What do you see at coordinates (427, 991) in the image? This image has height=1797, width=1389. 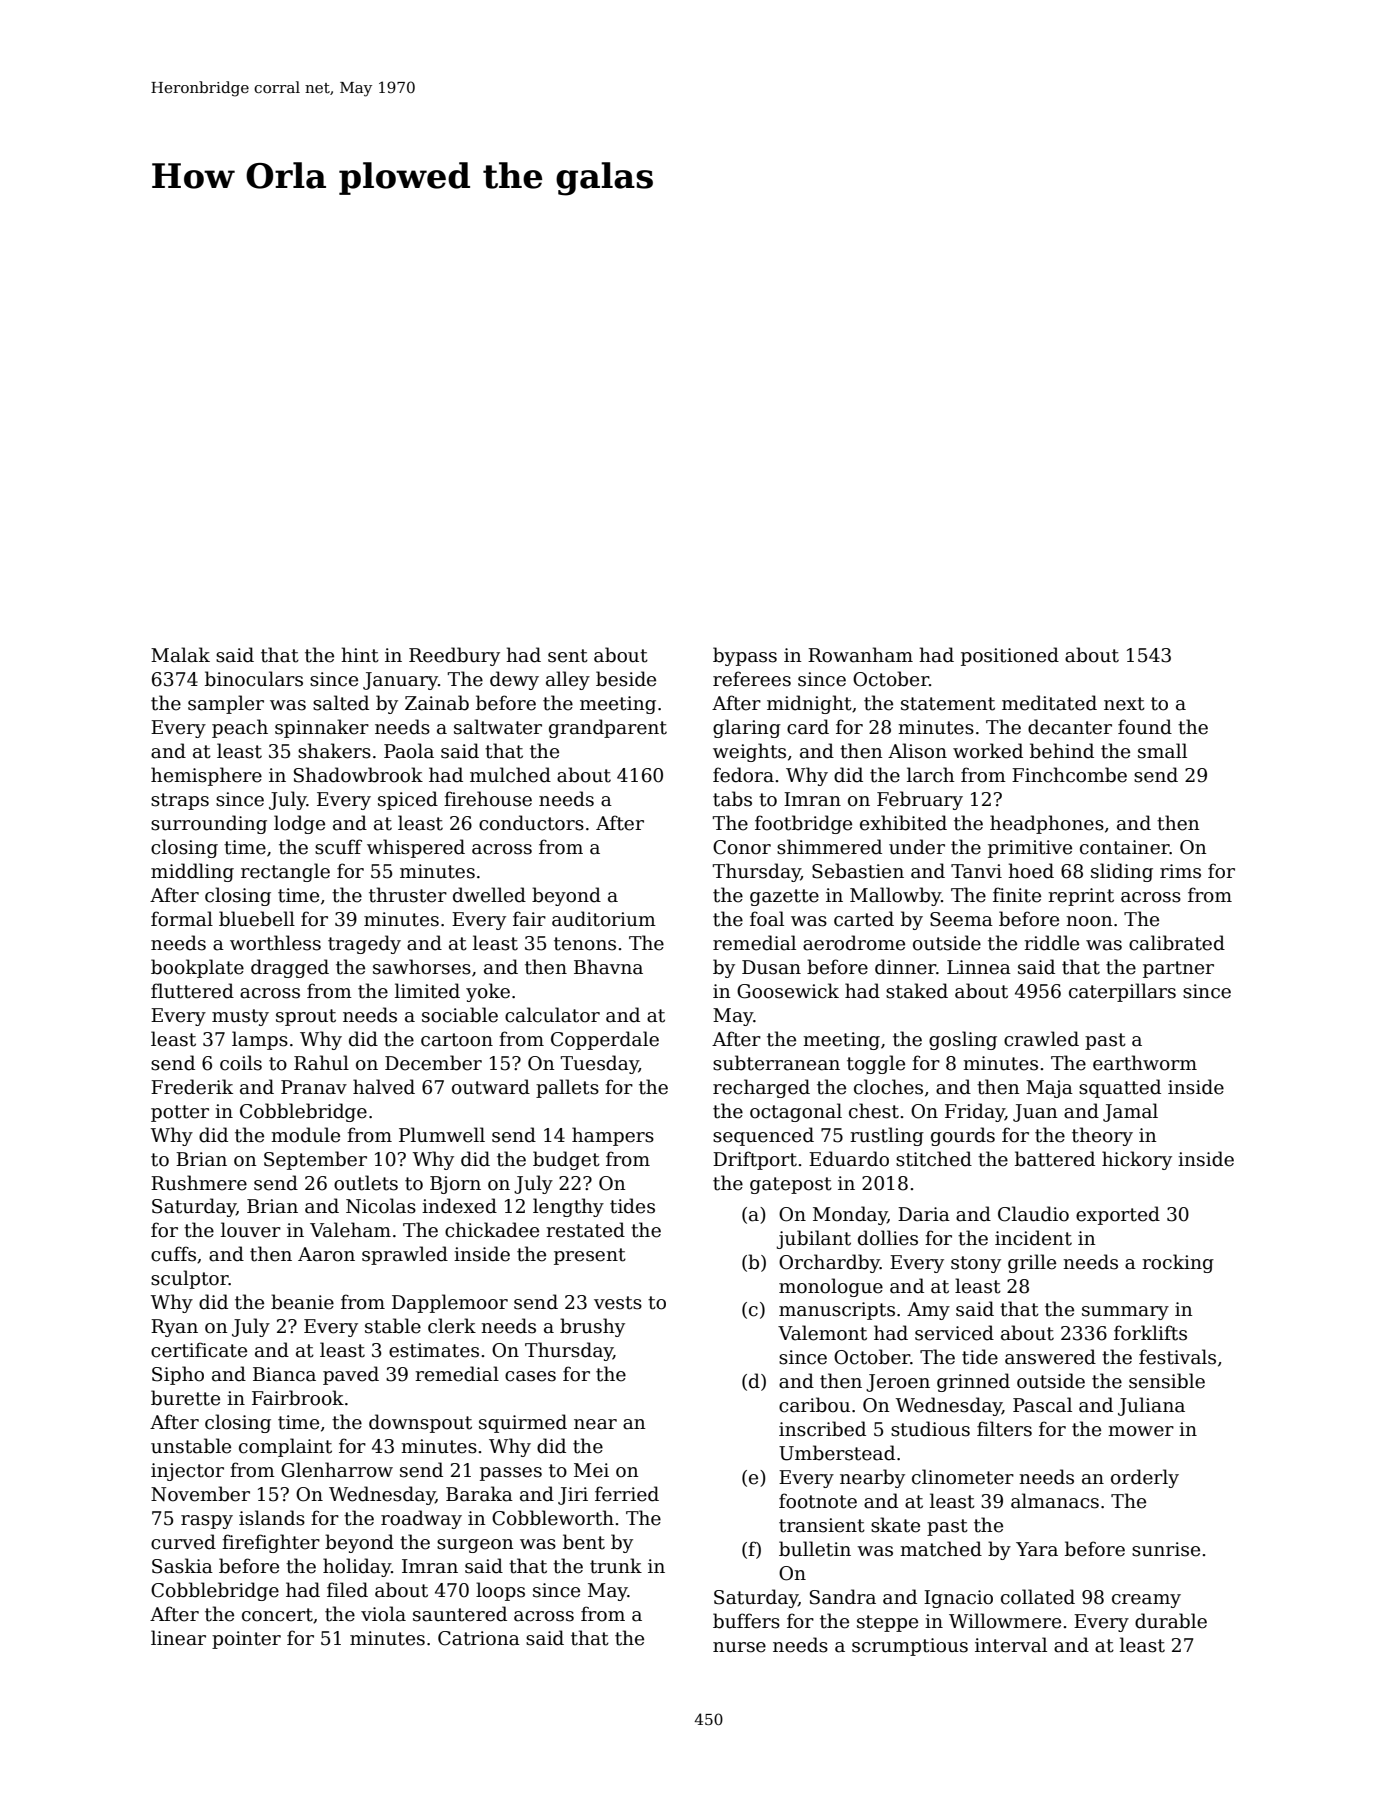 I see `limited` at bounding box center [427, 991].
